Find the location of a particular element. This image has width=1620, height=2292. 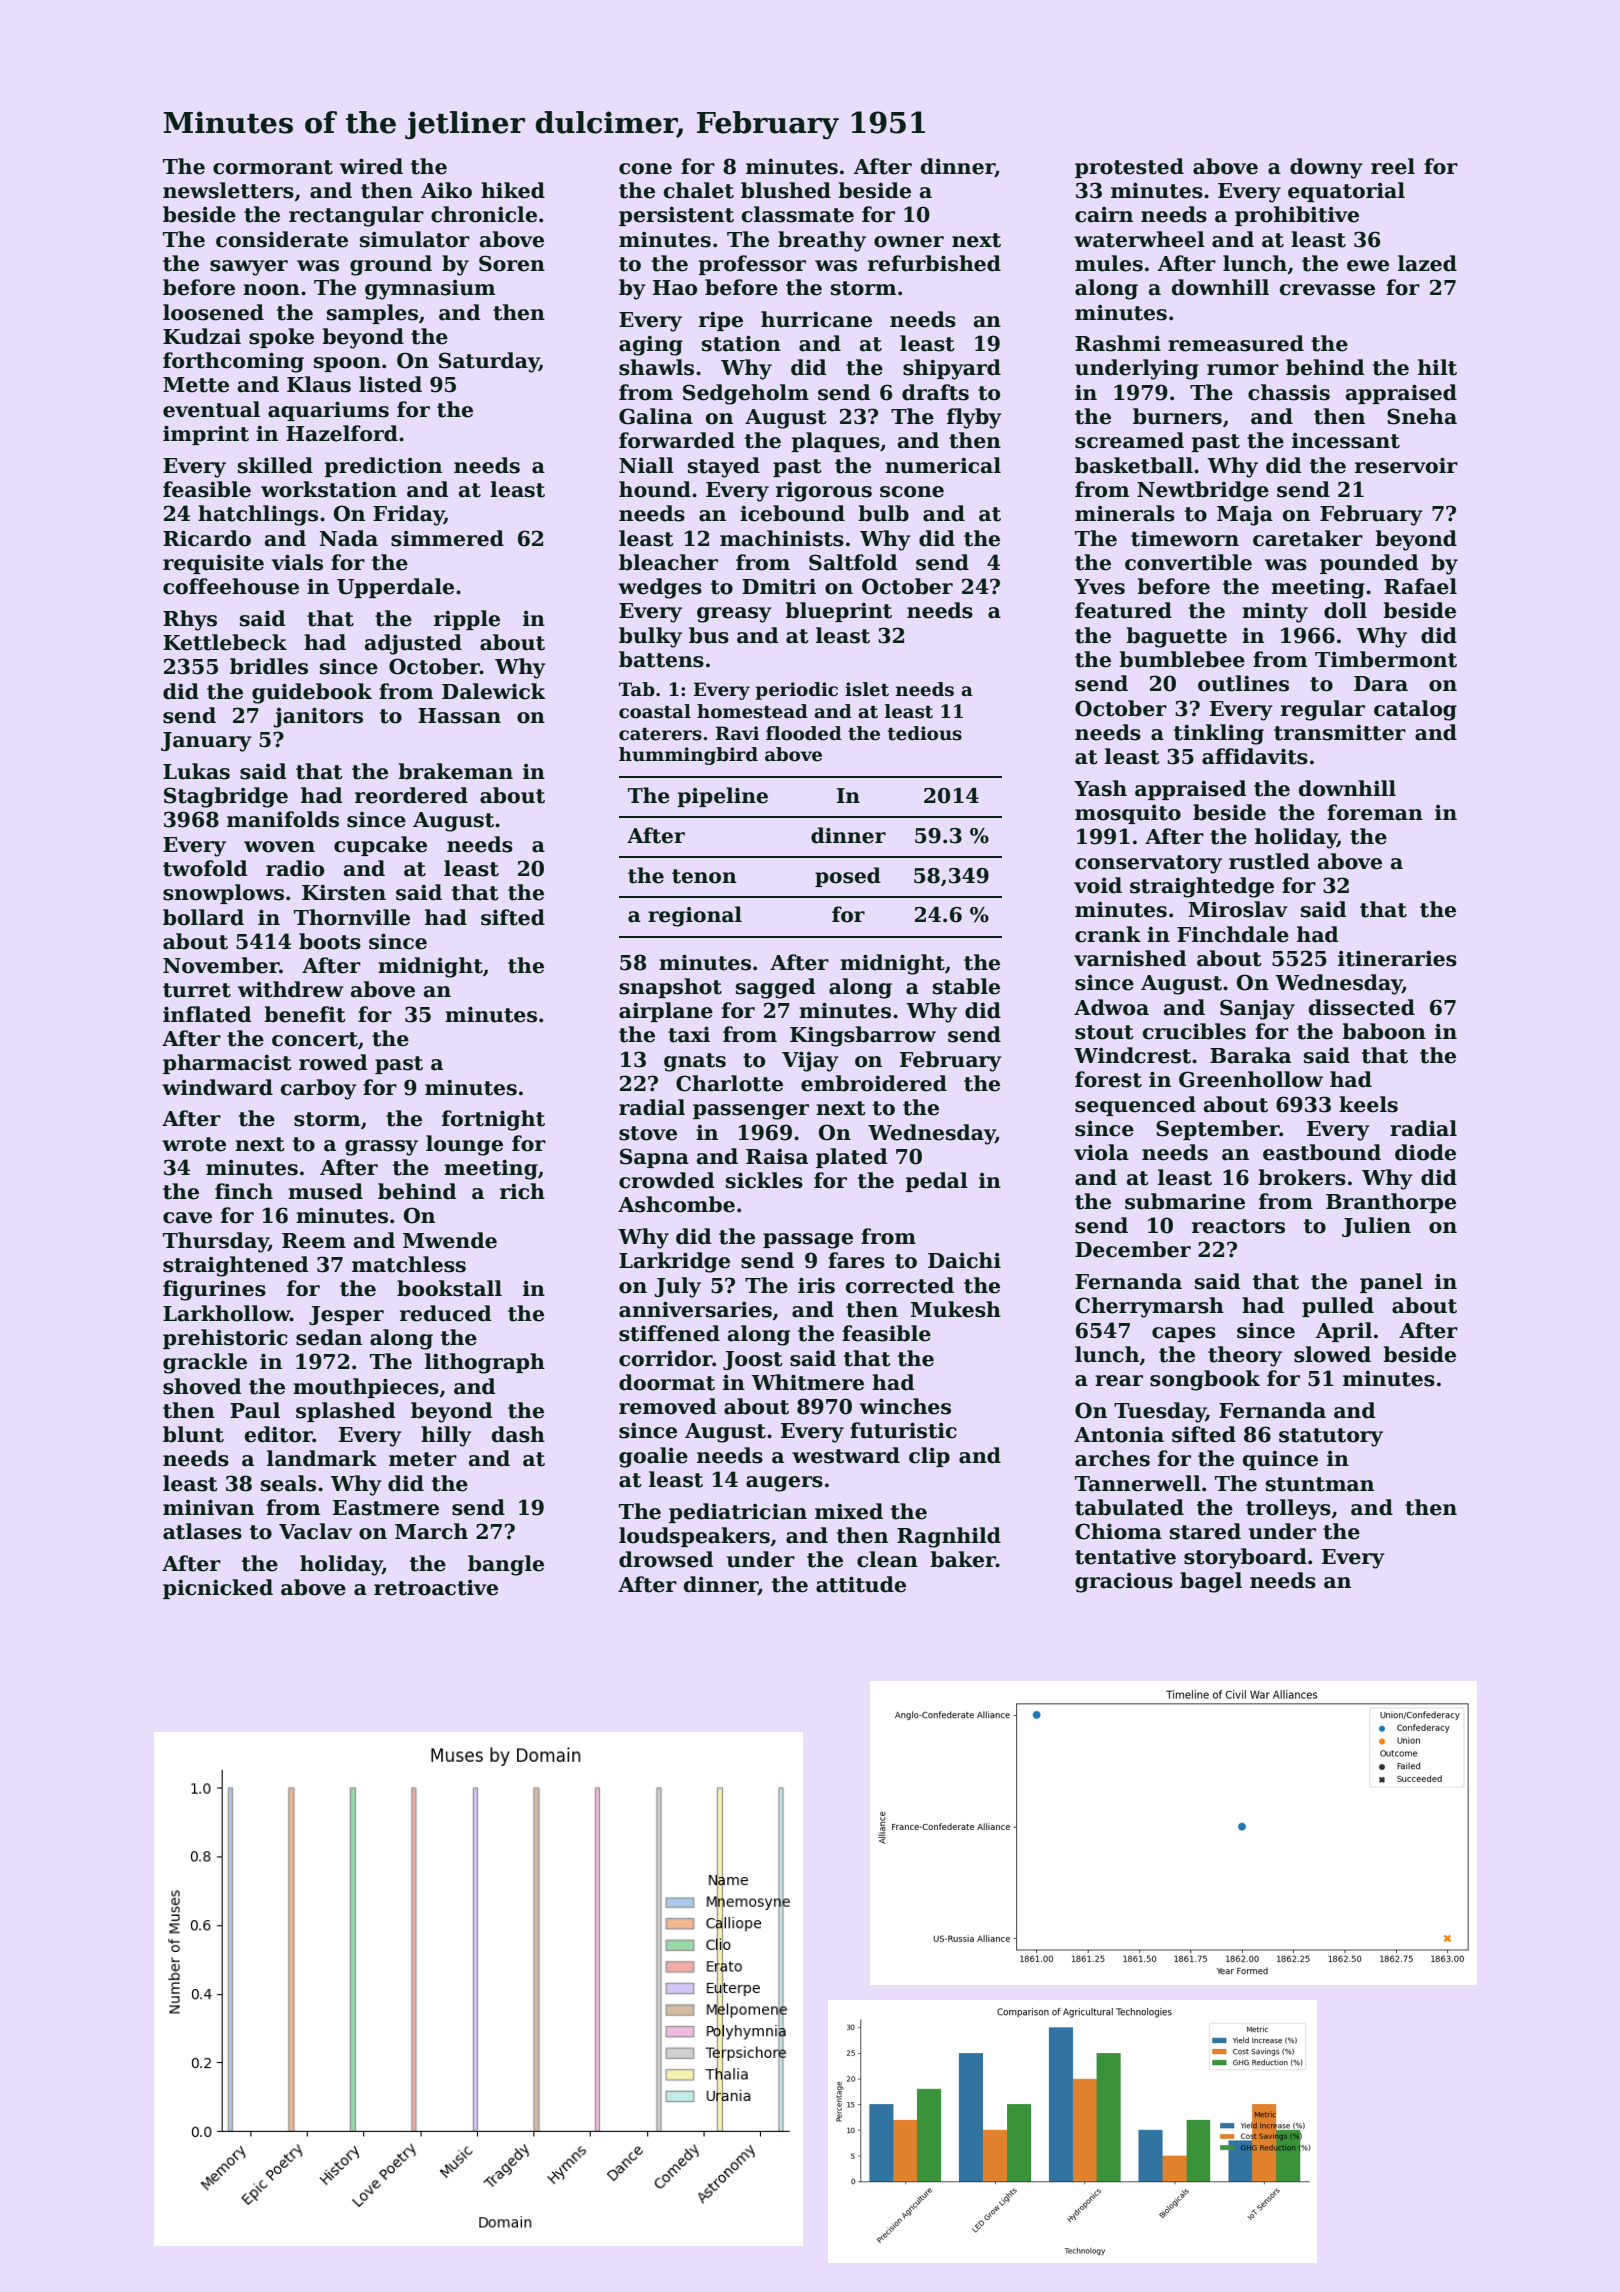

wired is located at coordinates (371, 166).
